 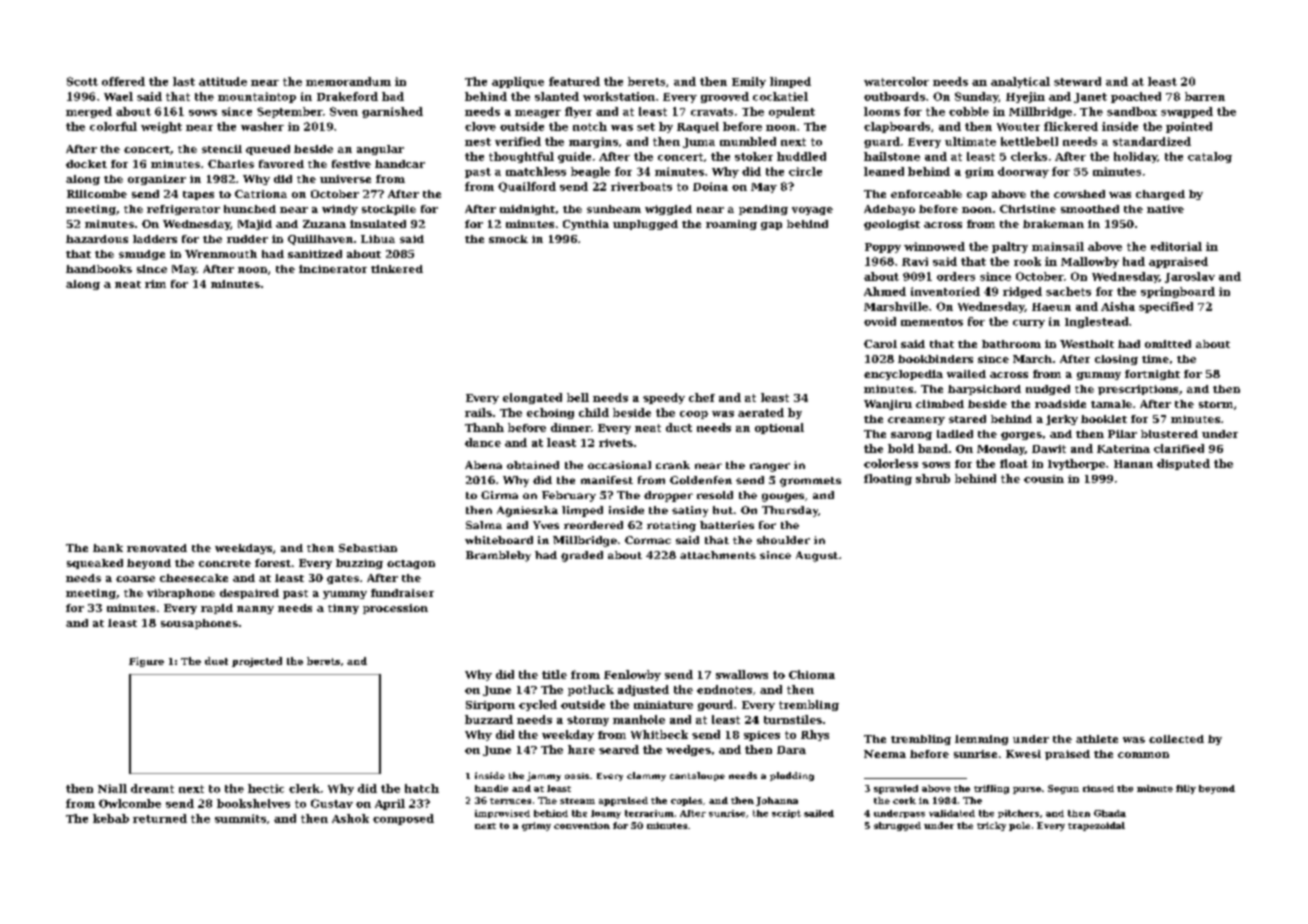 I want to click on oasis, so click(x=577, y=776).
